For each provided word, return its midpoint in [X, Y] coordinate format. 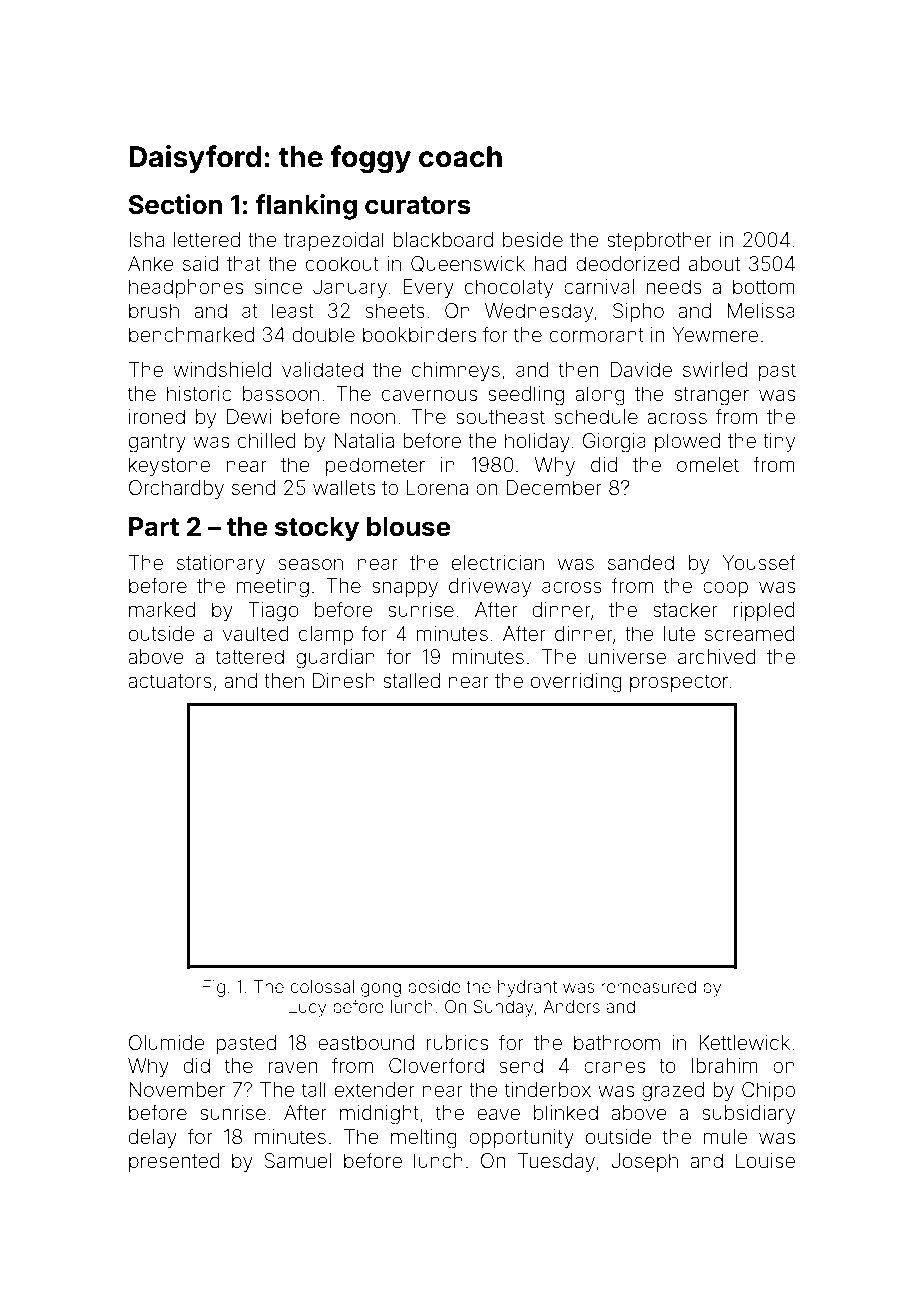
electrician [498, 562]
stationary [221, 564]
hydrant [527, 988]
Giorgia [614, 443]
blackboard [443, 239]
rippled [764, 611]
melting [424, 1139]
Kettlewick [744, 1042]
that [244, 263]
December [554, 487]
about [714, 263]
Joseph [644, 1162]
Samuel [298, 1161]
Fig [214, 988]
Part [154, 527]
